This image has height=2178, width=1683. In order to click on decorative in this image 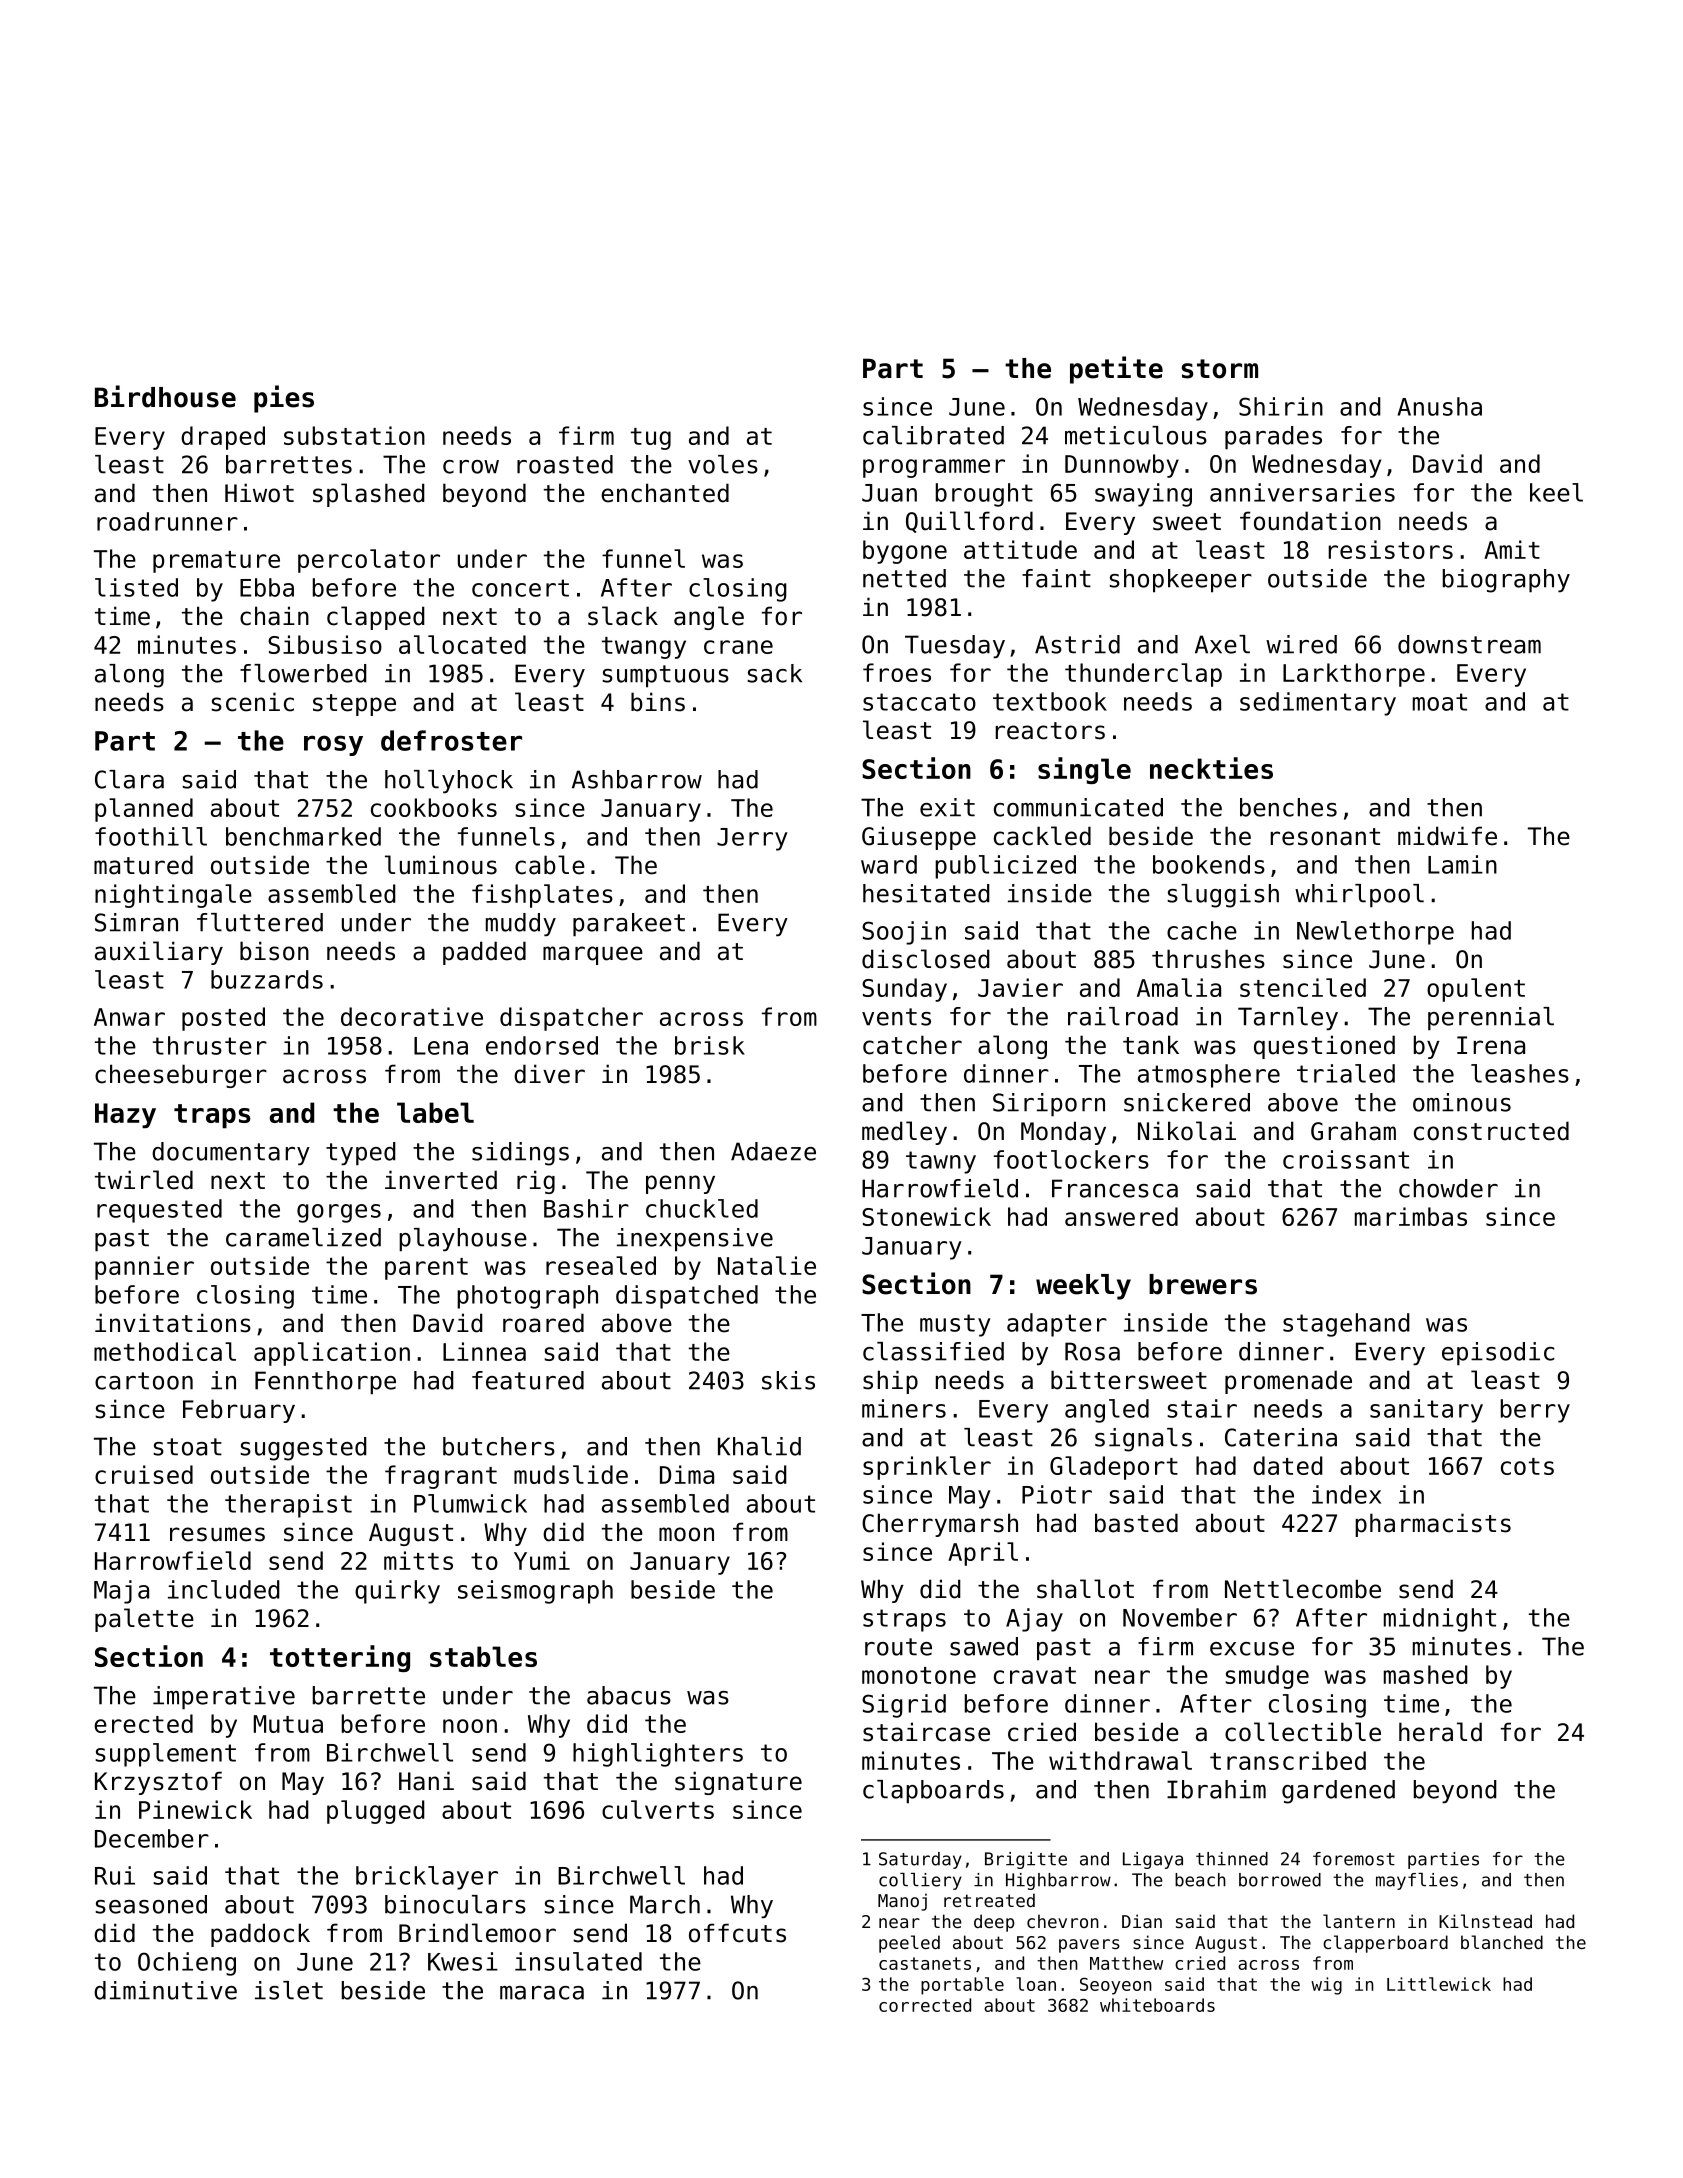, I will do `click(412, 1016)`.
